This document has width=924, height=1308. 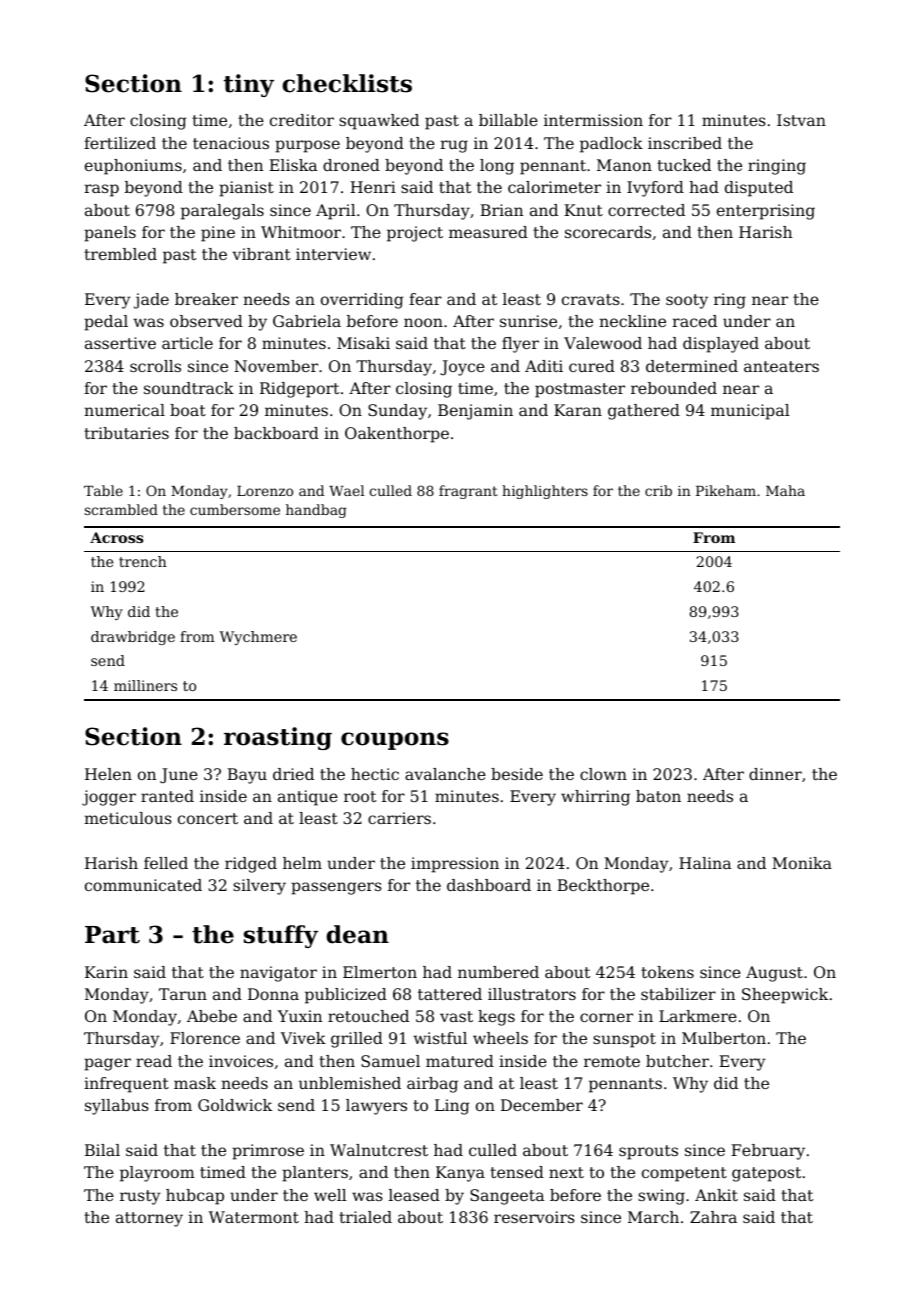 I want to click on jade, so click(x=151, y=301).
